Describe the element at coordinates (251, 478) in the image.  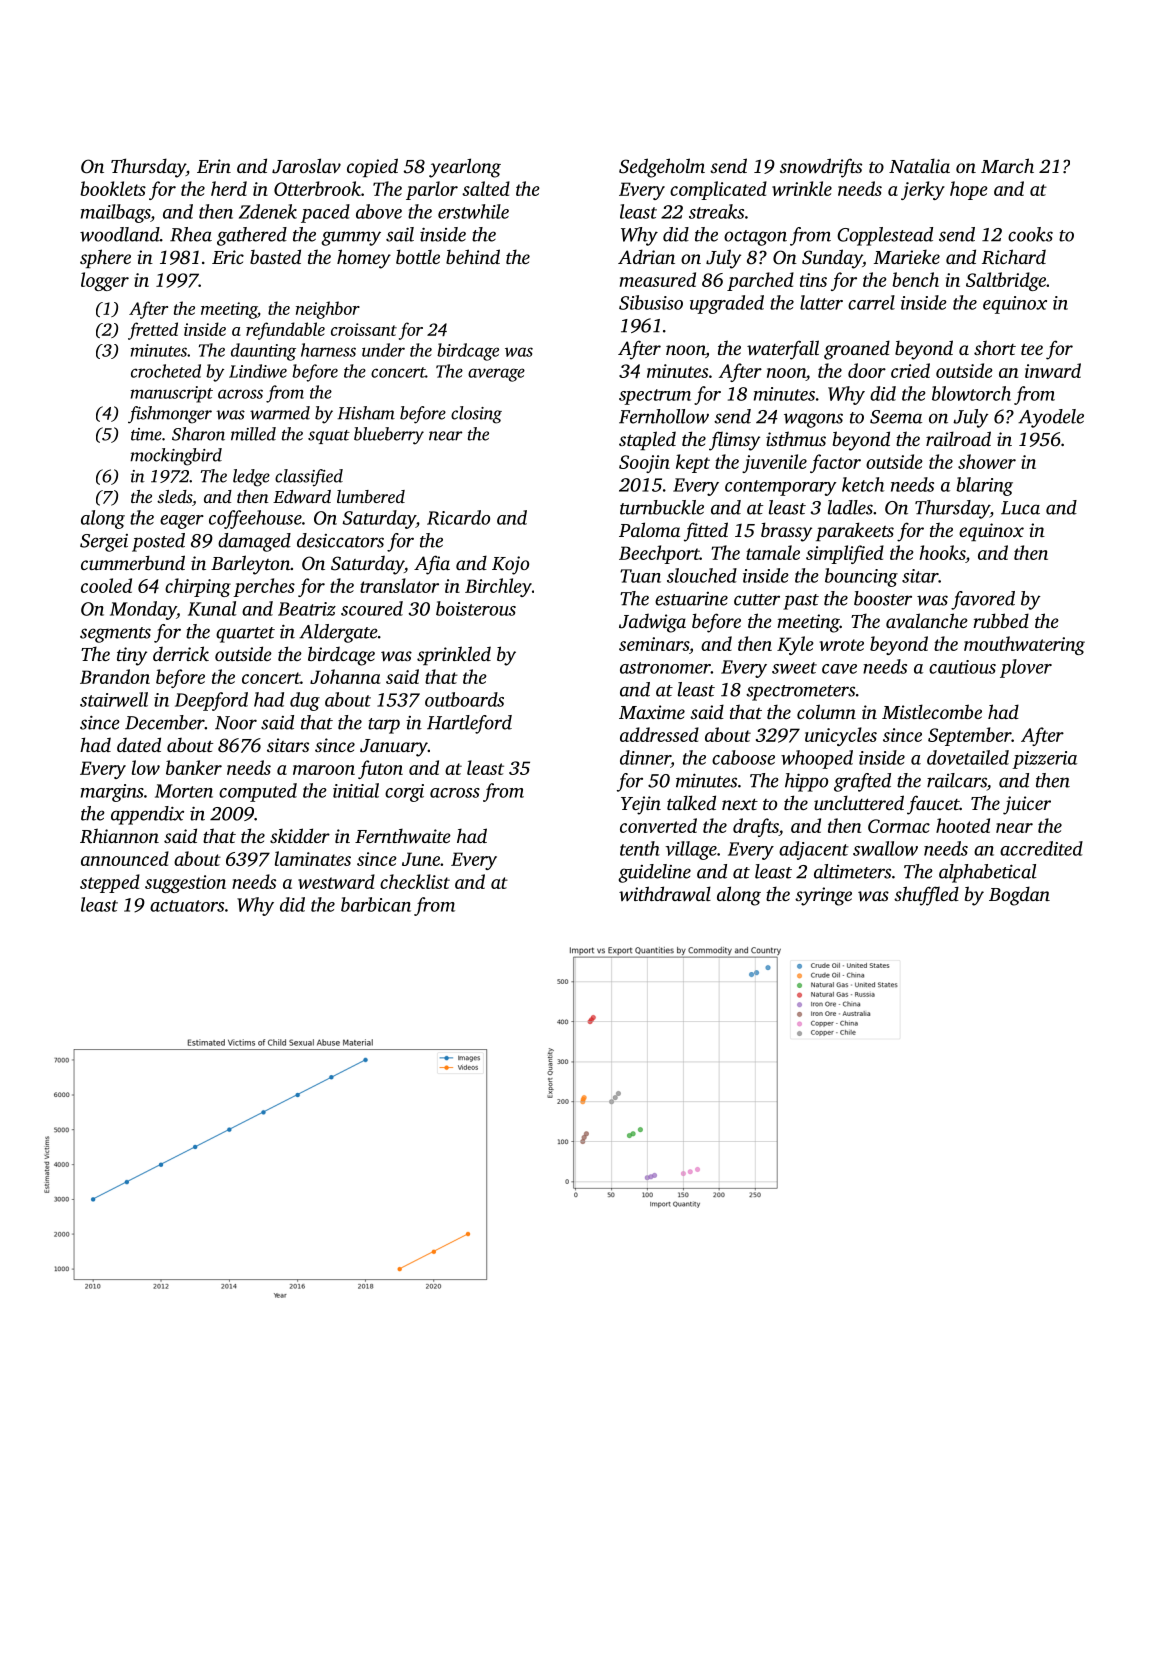
I see `ledge` at that location.
